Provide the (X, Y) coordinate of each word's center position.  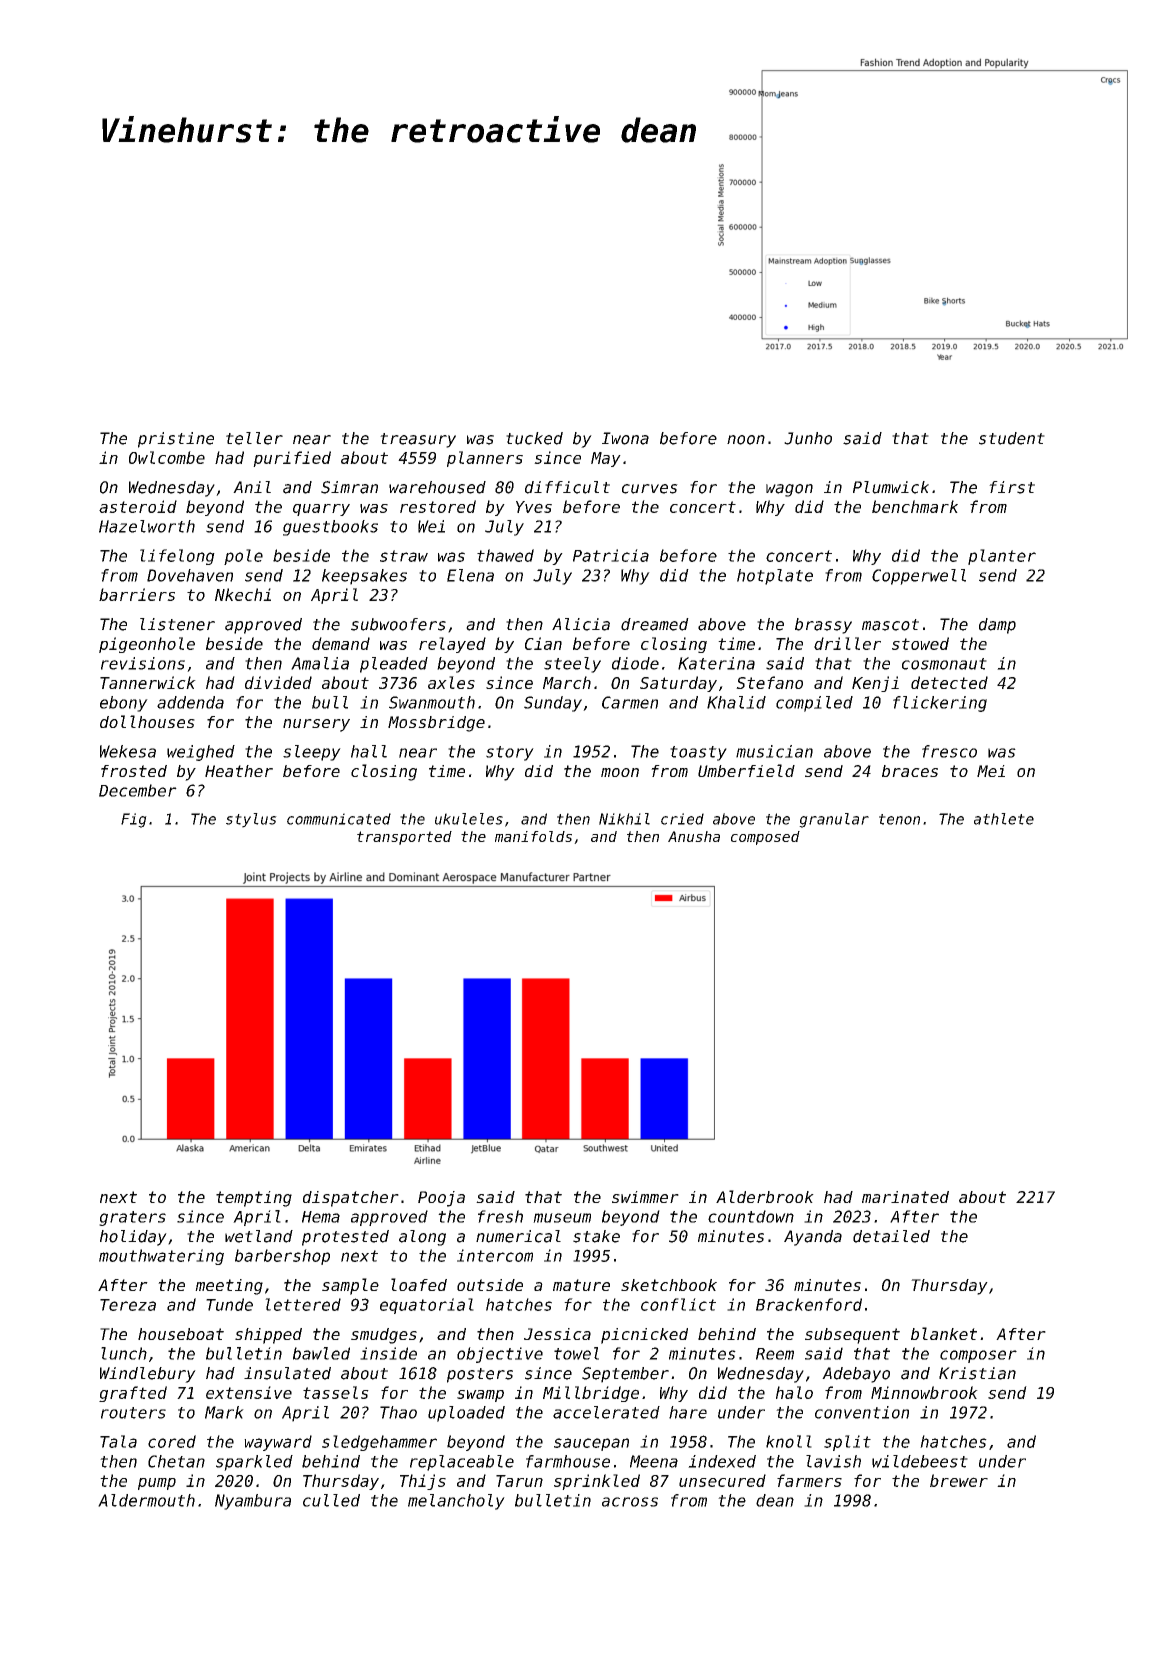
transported (404, 838)
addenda (190, 702)
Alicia (581, 624)
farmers (809, 1480)
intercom (495, 1255)
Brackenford (809, 1304)
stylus (251, 820)
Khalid (736, 702)
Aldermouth (146, 1500)
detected (949, 682)
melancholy (456, 1502)
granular (834, 820)
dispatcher (351, 1199)
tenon (899, 819)
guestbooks (330, 528)
